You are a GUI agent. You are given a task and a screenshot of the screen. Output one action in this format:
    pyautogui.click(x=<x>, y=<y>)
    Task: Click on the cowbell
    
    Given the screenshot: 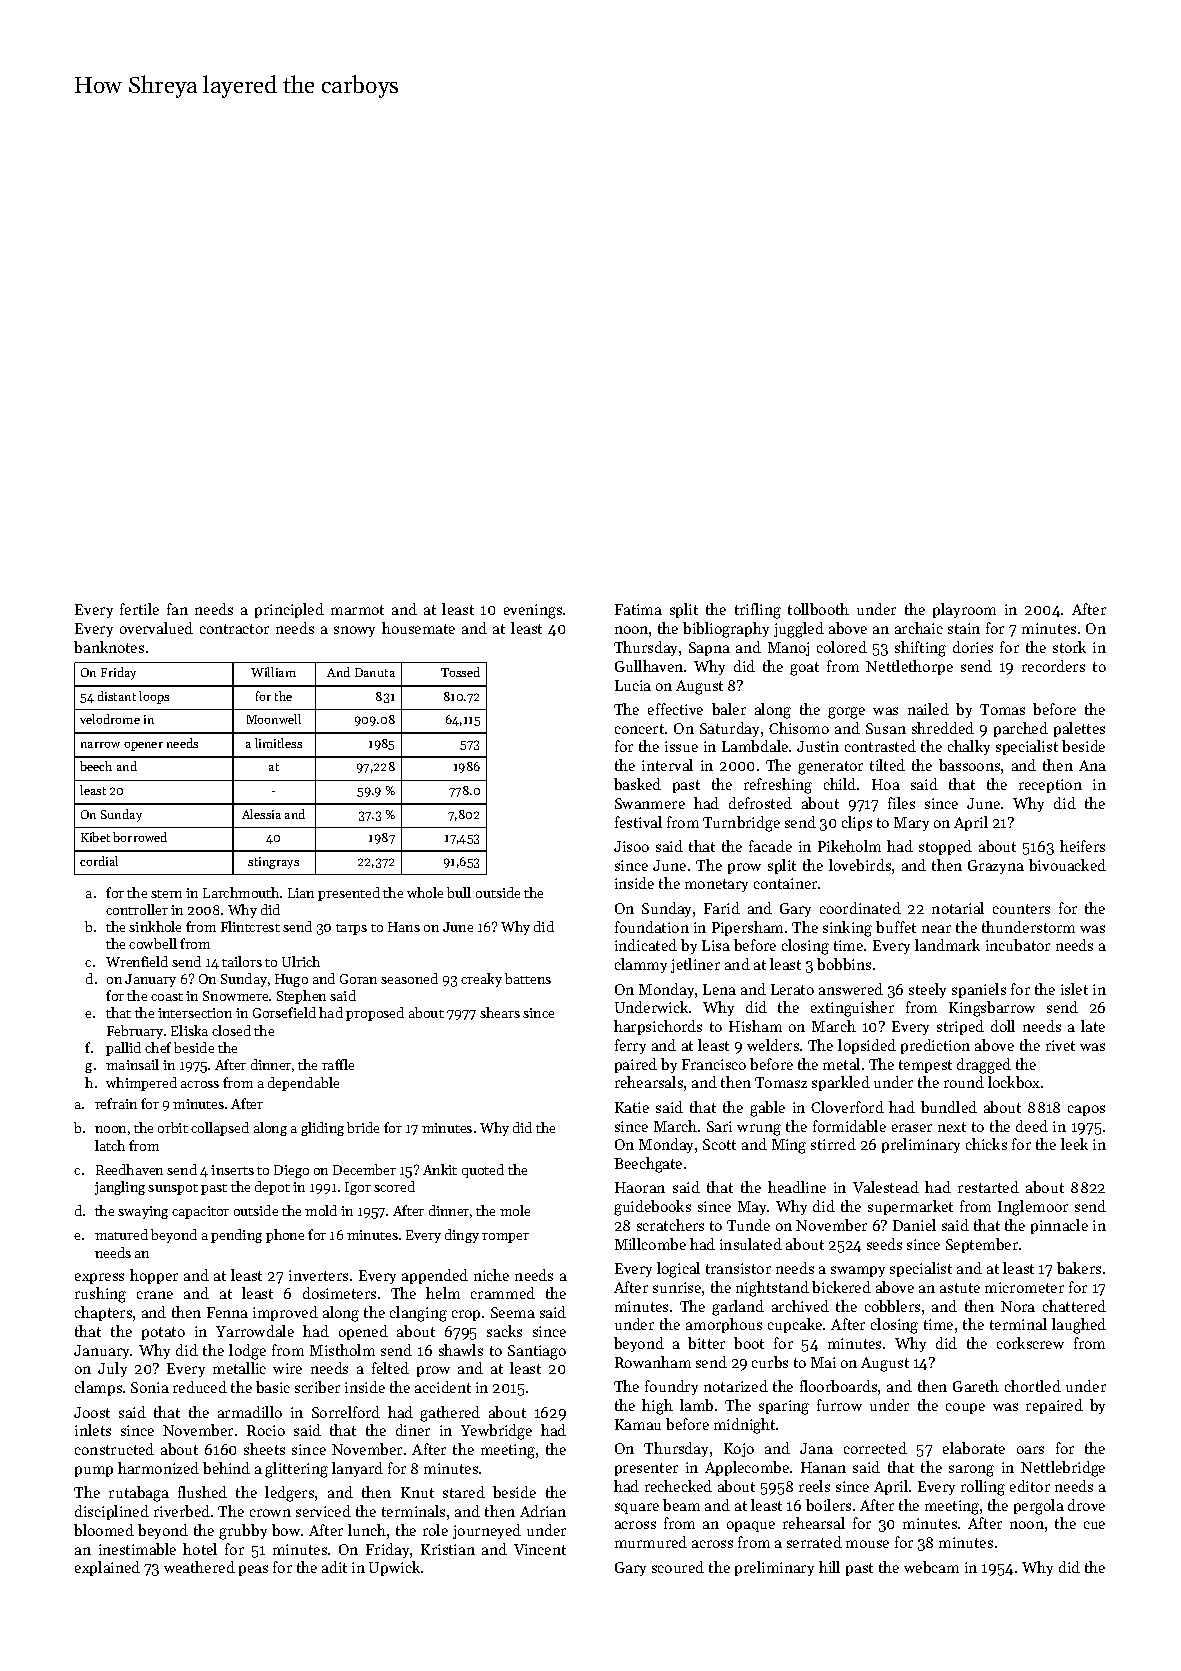 What is the action you would take?
    pyautogui.click(x=153, y=943)
